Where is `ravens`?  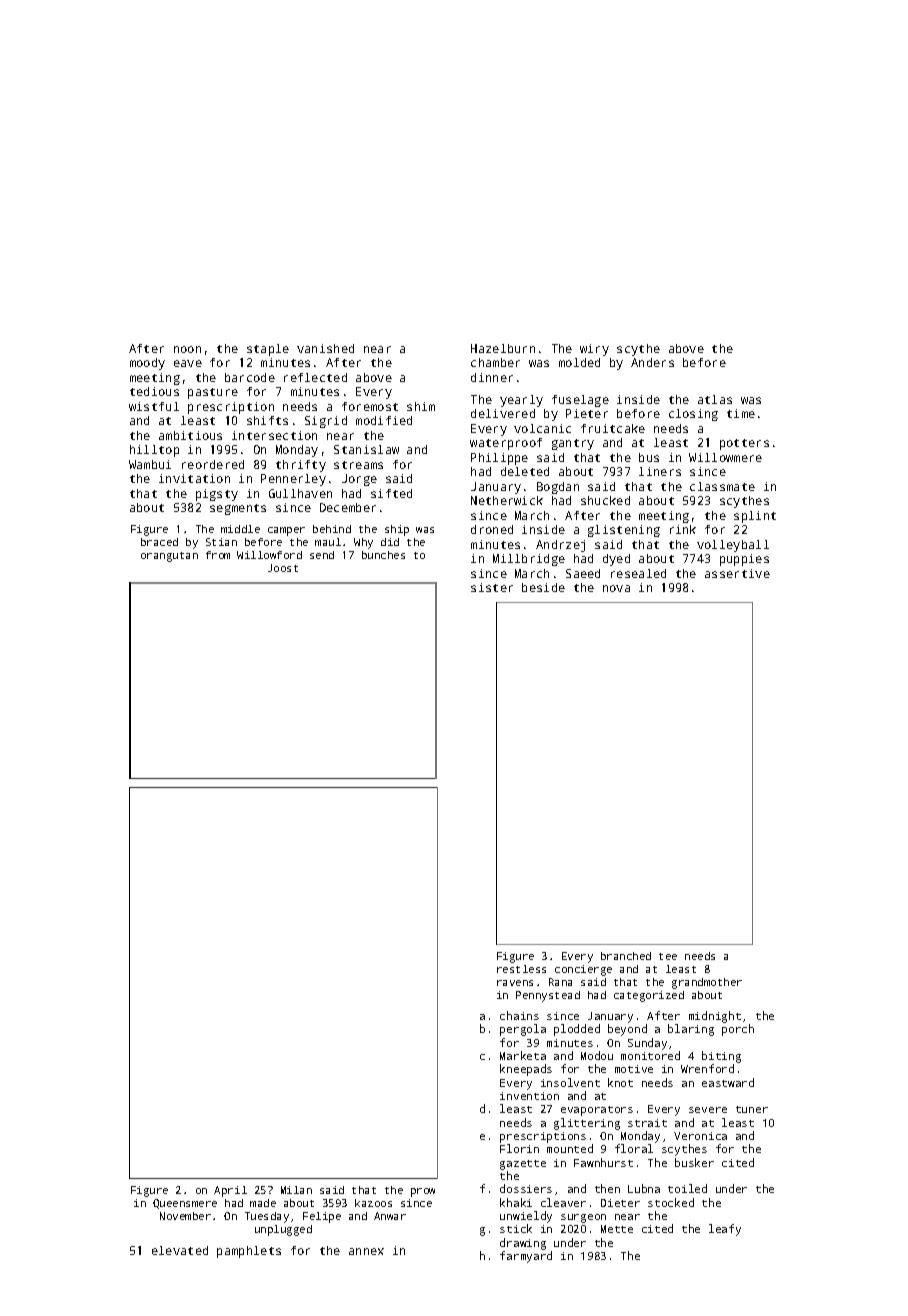
ravens is located at coordinates (515, 983).
